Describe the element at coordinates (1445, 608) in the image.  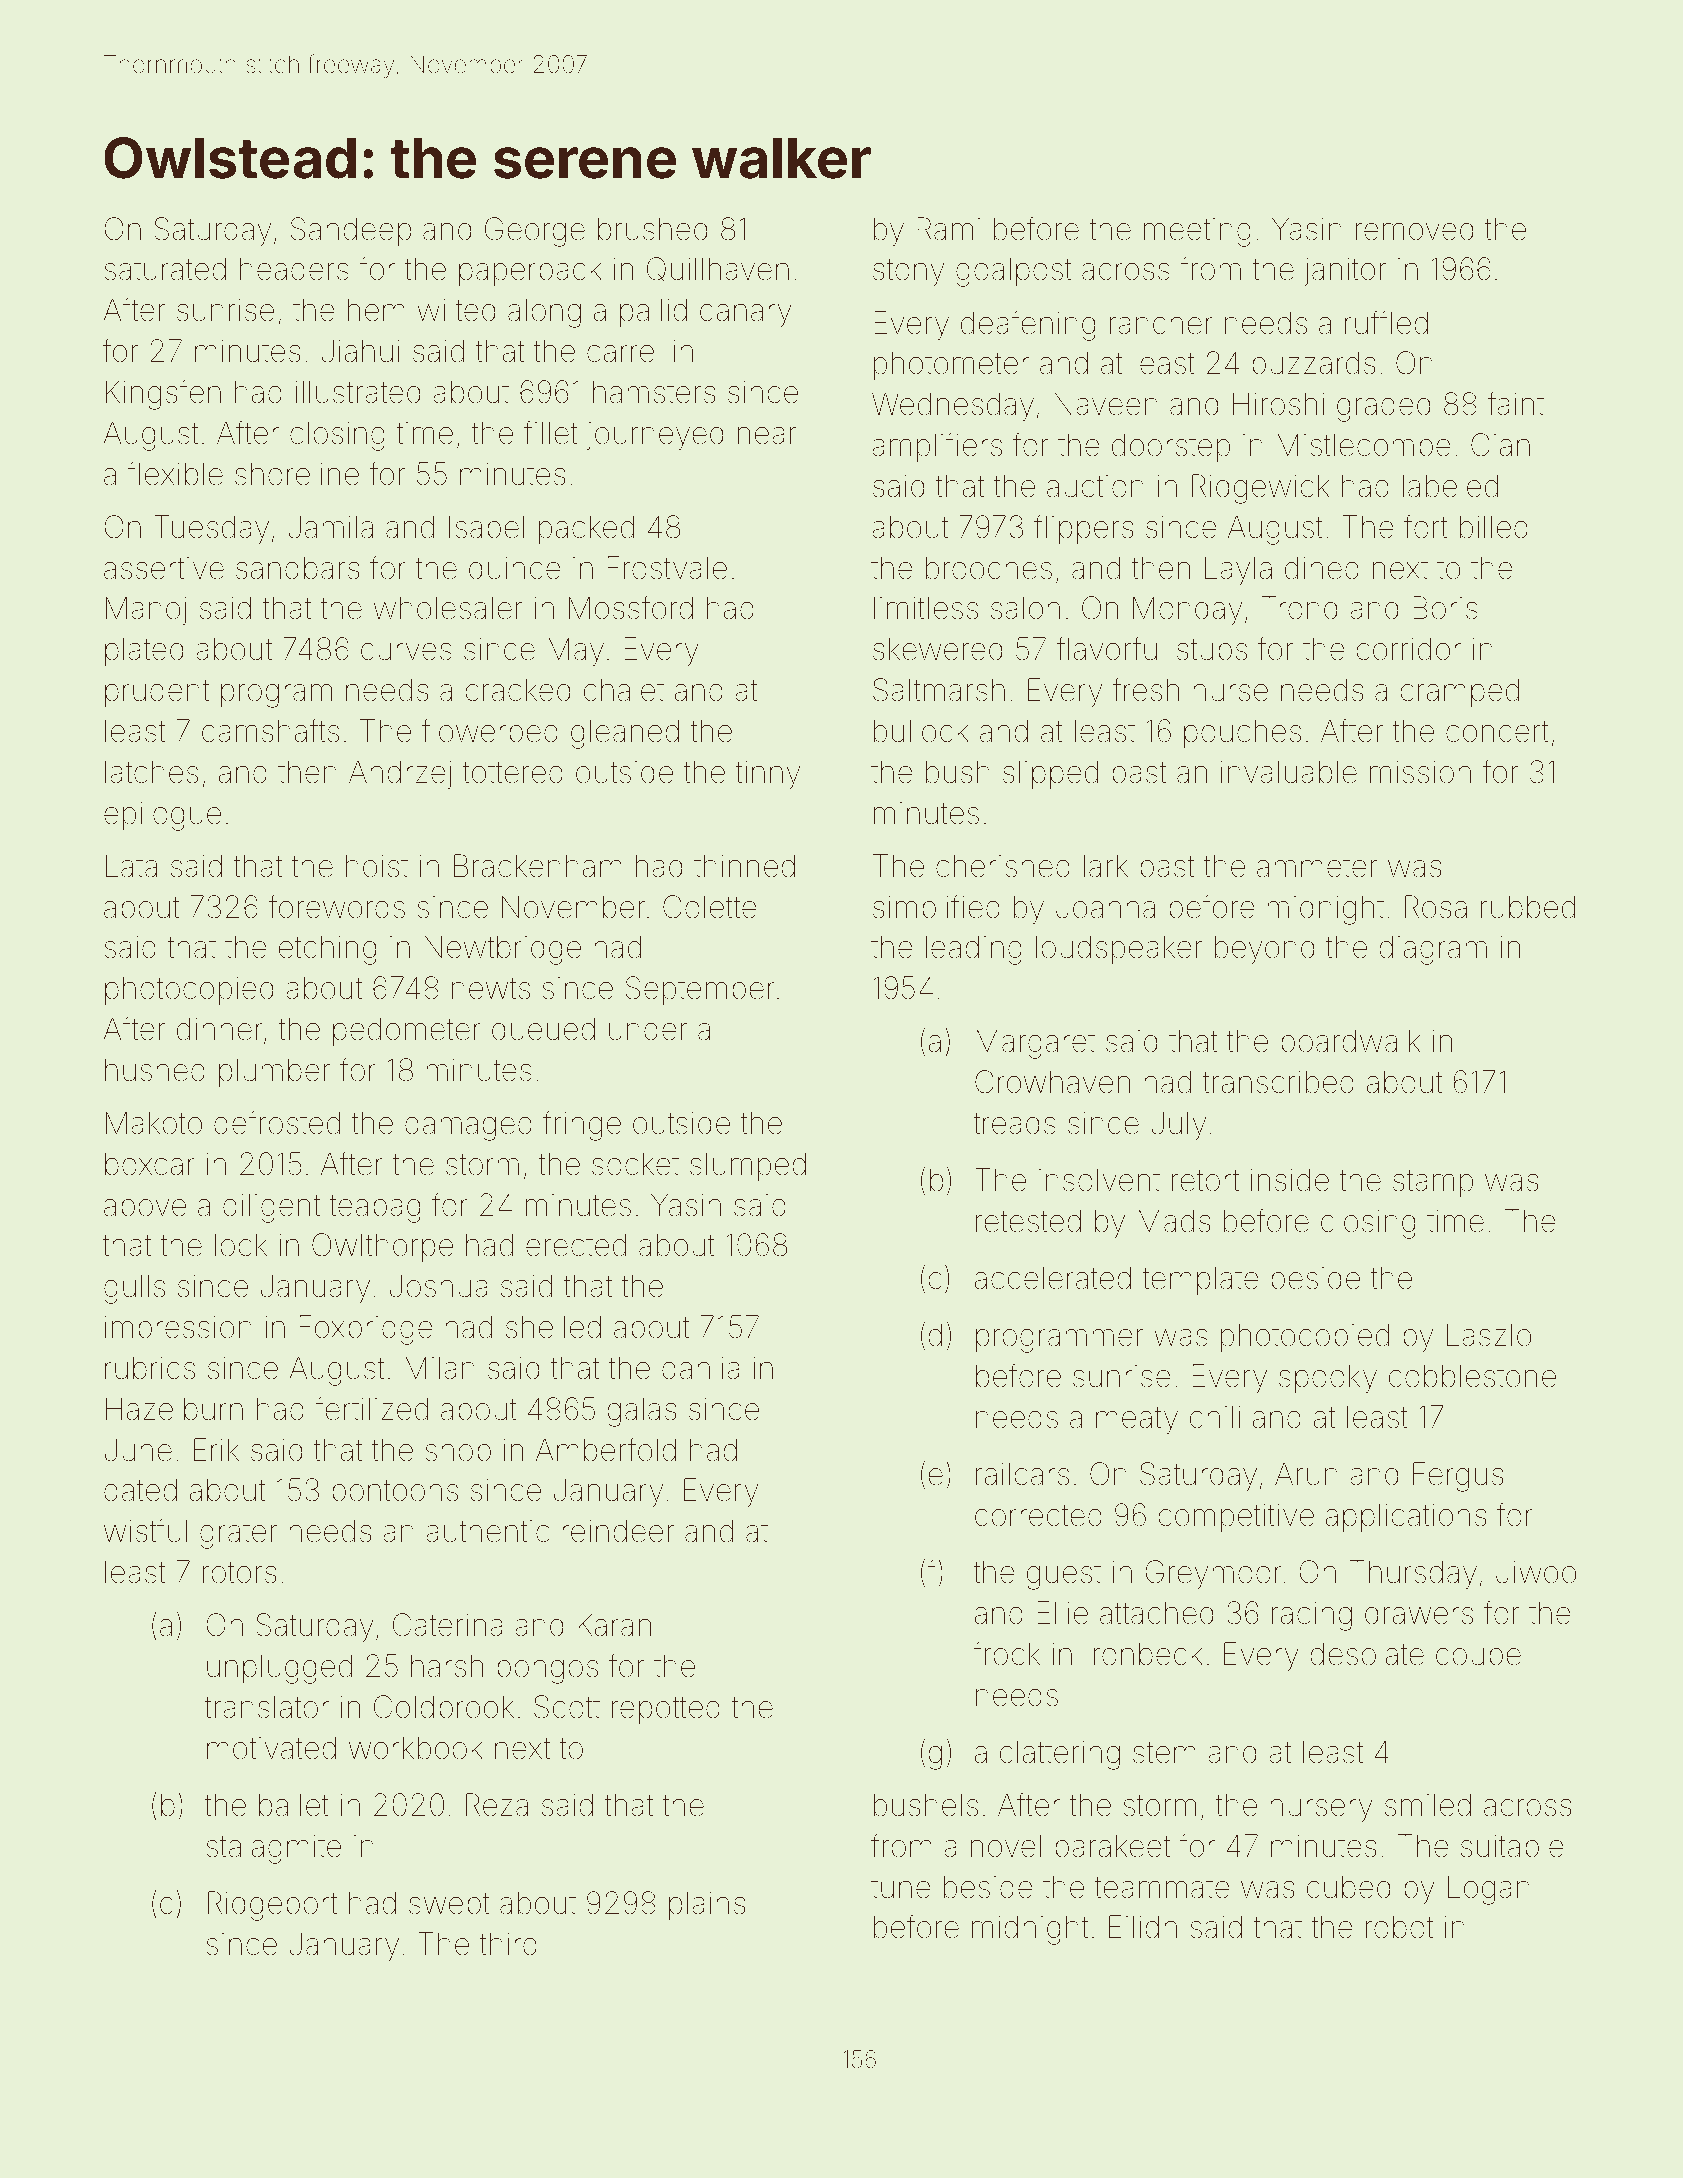
I see `Boris` at that location.
